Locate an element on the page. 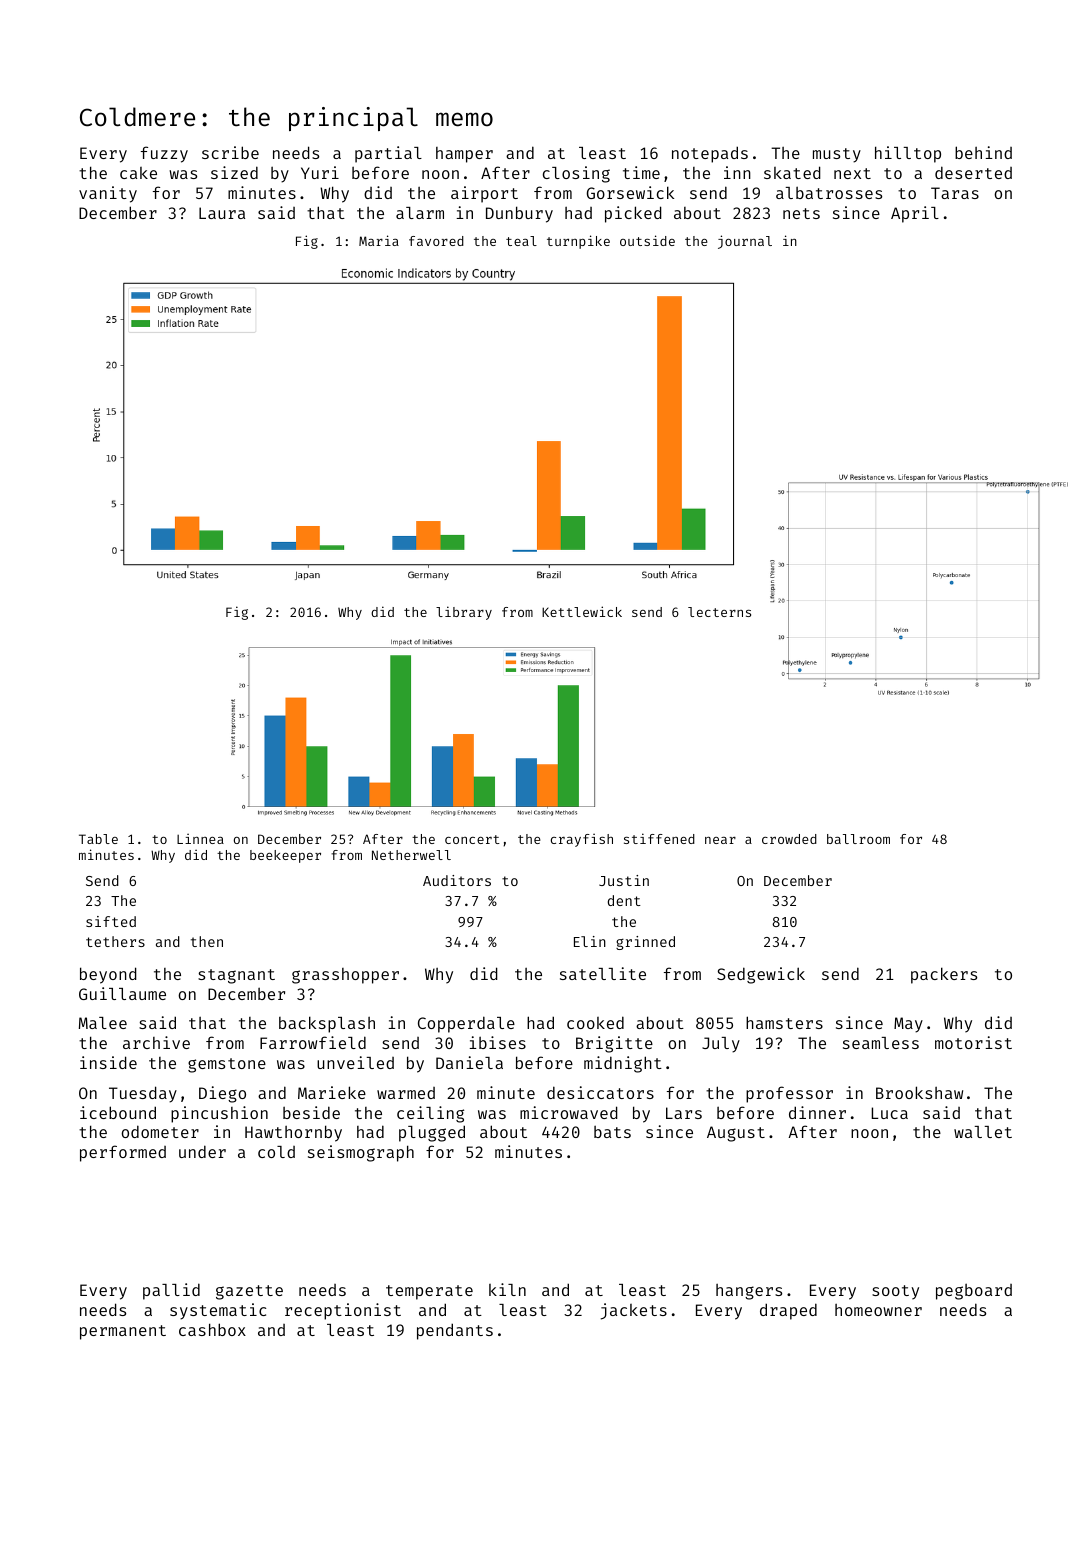  vanity is located at coordinates (108, 194).
